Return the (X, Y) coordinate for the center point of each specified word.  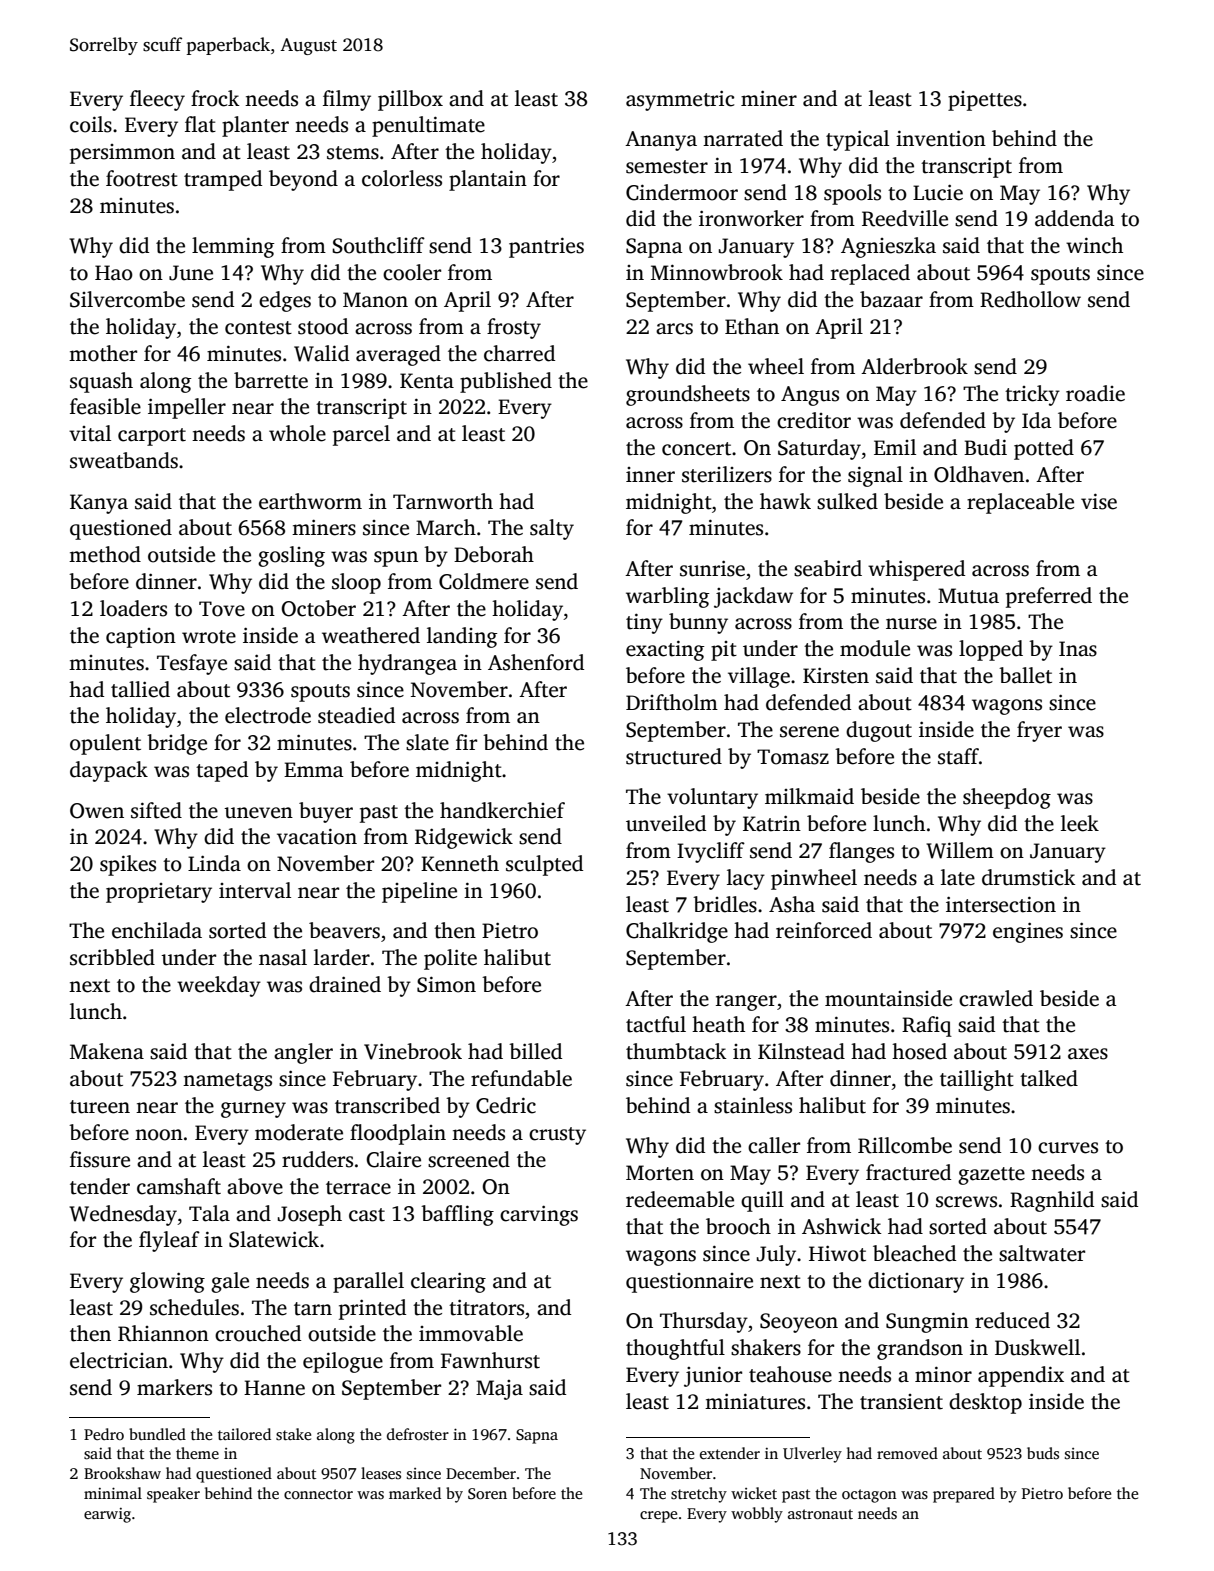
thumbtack (676, 1051)
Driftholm (672, 702)
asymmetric (680, 100)
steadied (356, 715)
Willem (960, 850)
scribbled (112, 957)
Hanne (274, 1388)
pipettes (985, 101)
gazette (991, 1176)
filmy (347, 100)
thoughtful (675, 1349)
